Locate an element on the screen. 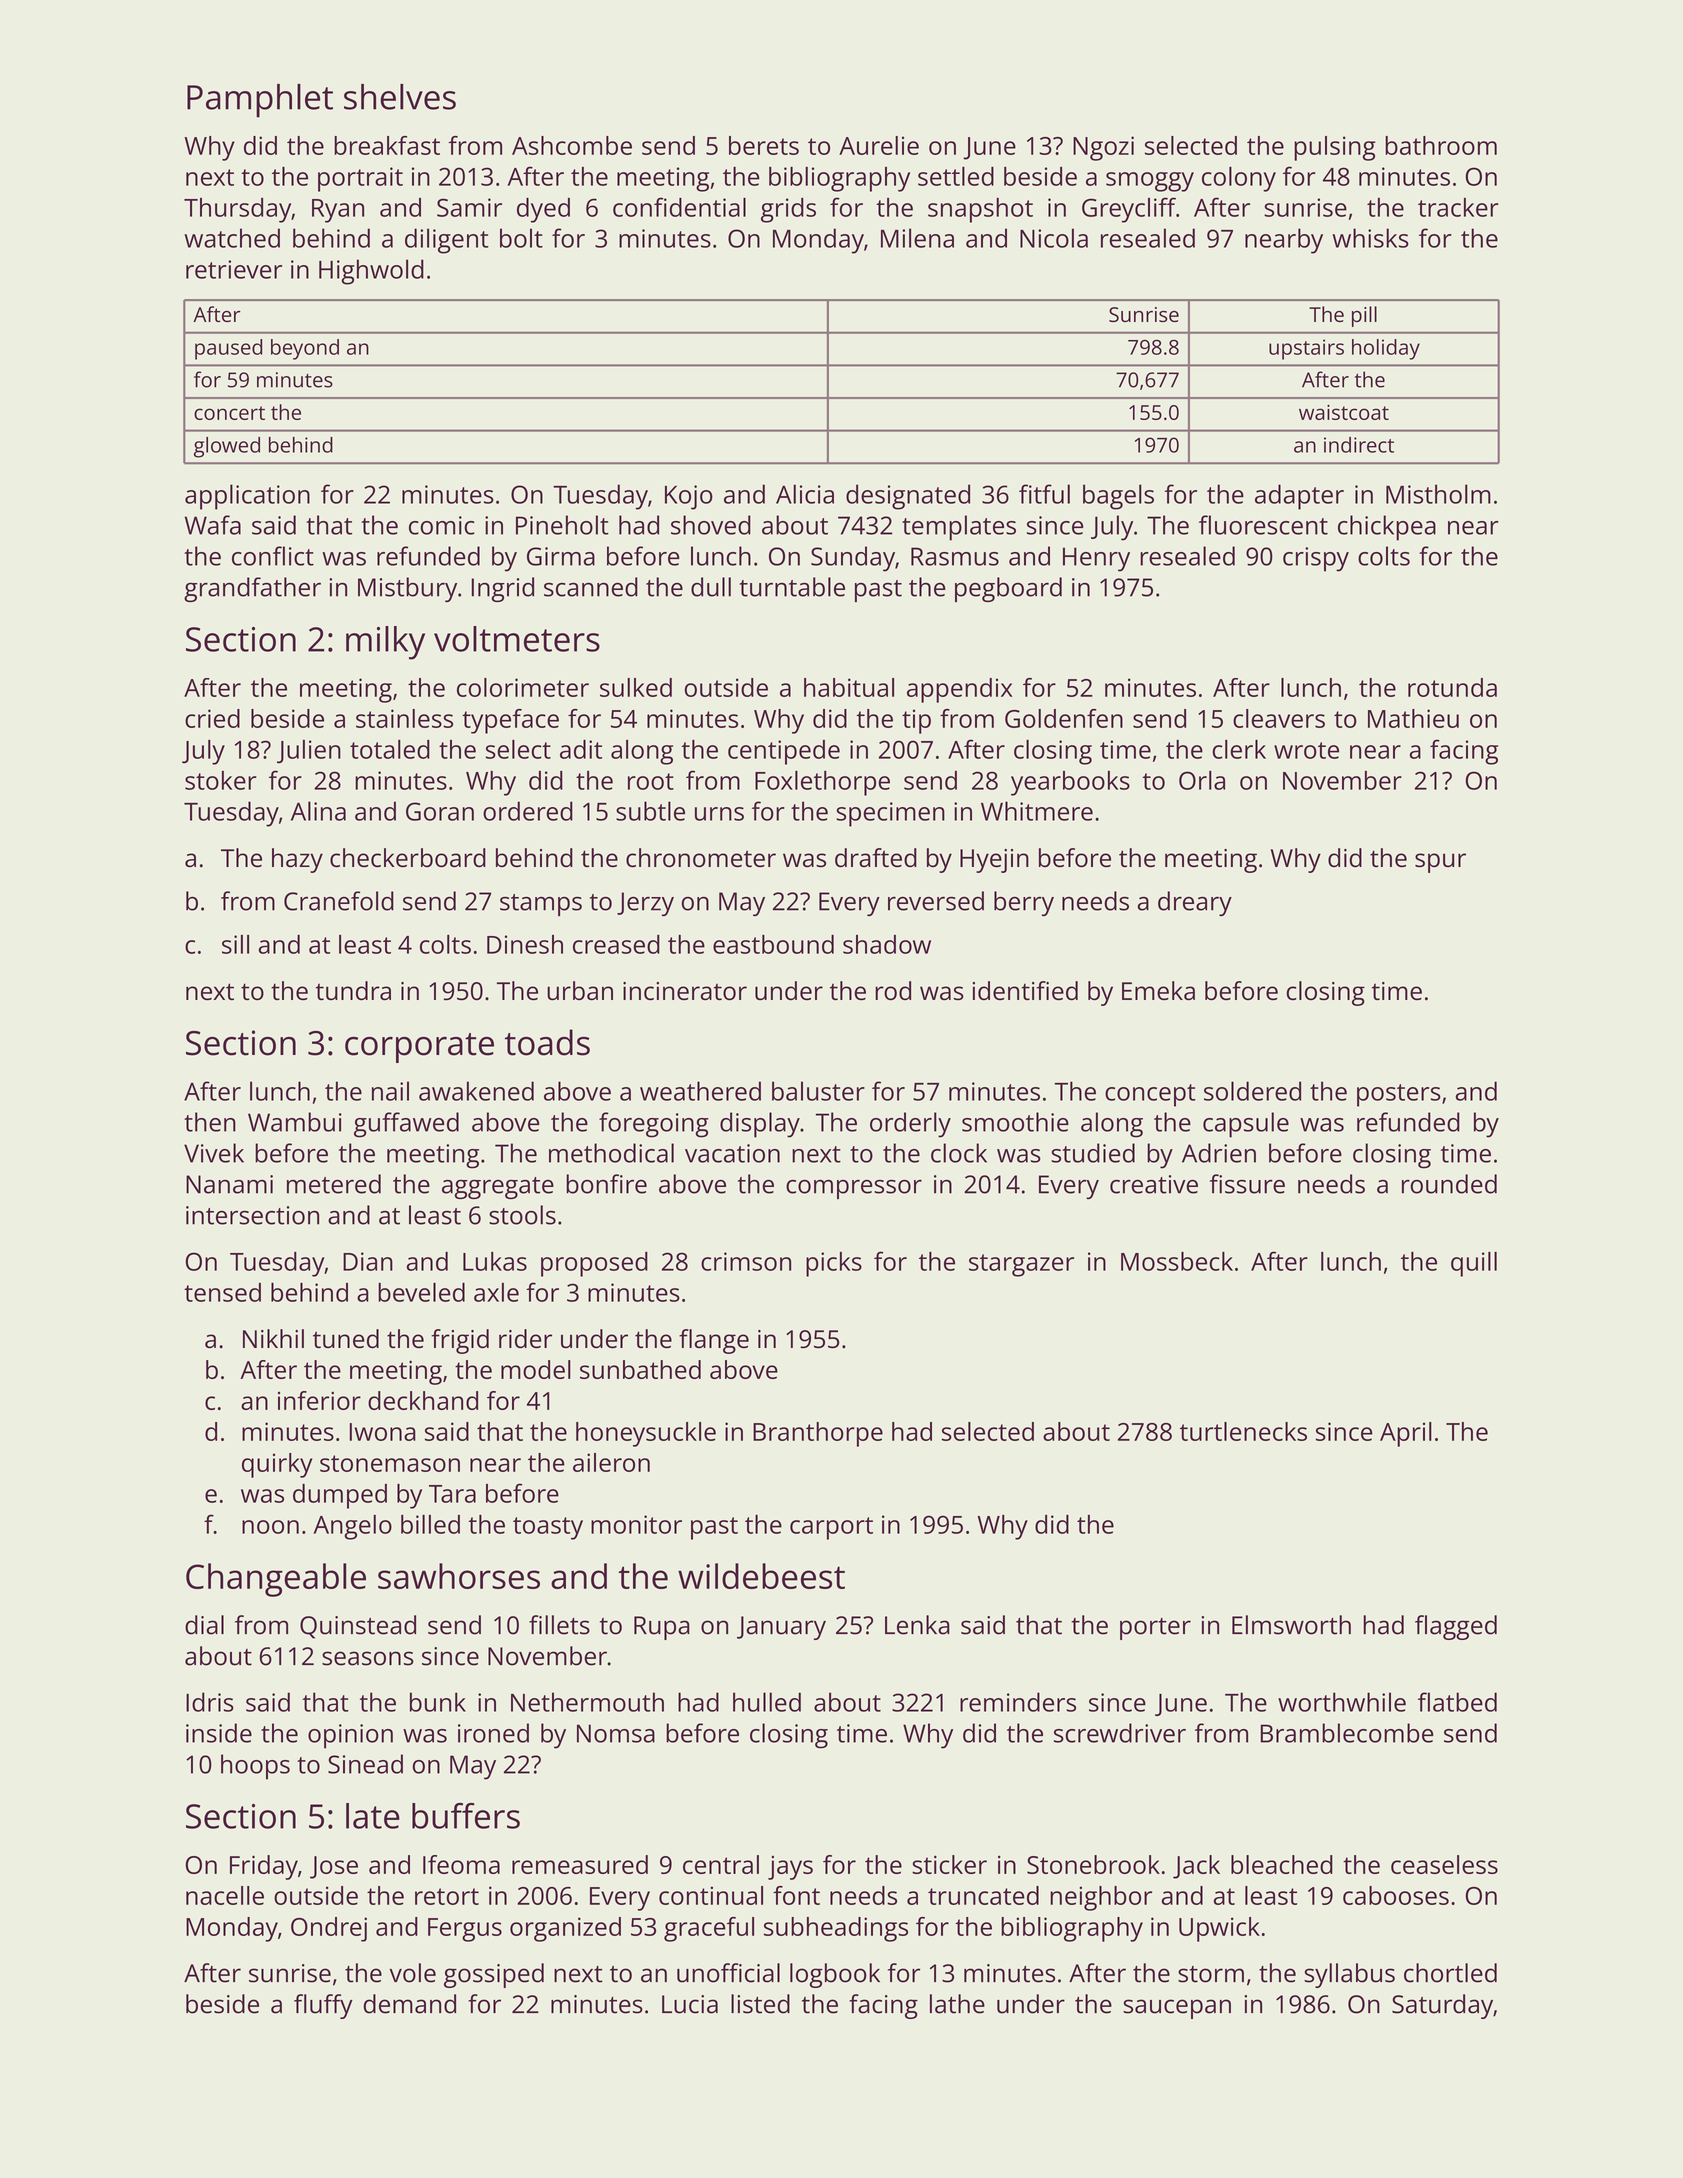 Image resolution: width=1683 pixels, height=2178 pixels. comic is located at coordinates (441, 525).
